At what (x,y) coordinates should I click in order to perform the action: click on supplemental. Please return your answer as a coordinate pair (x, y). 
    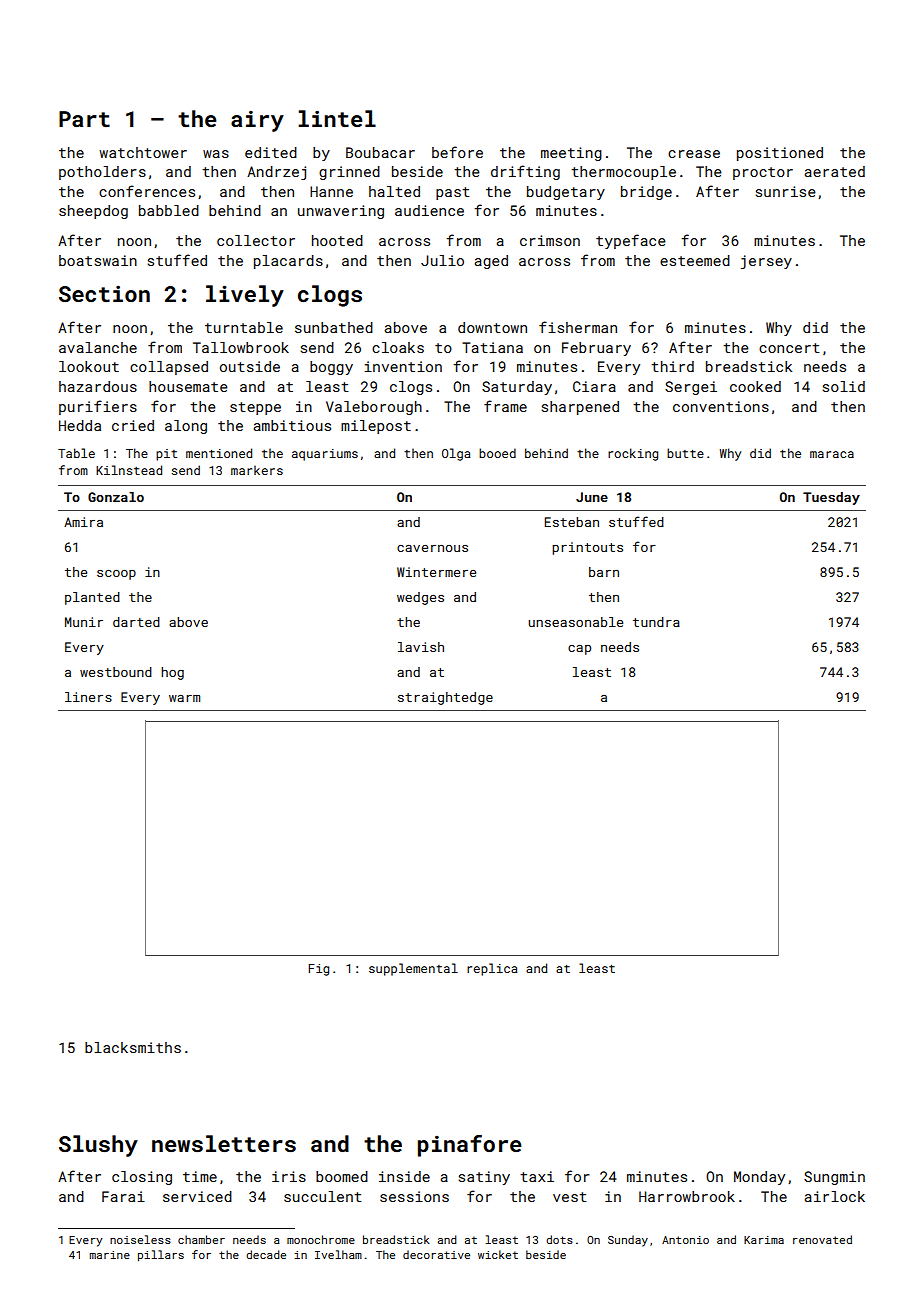
    Looking at the image, I should click on (413, 969).
